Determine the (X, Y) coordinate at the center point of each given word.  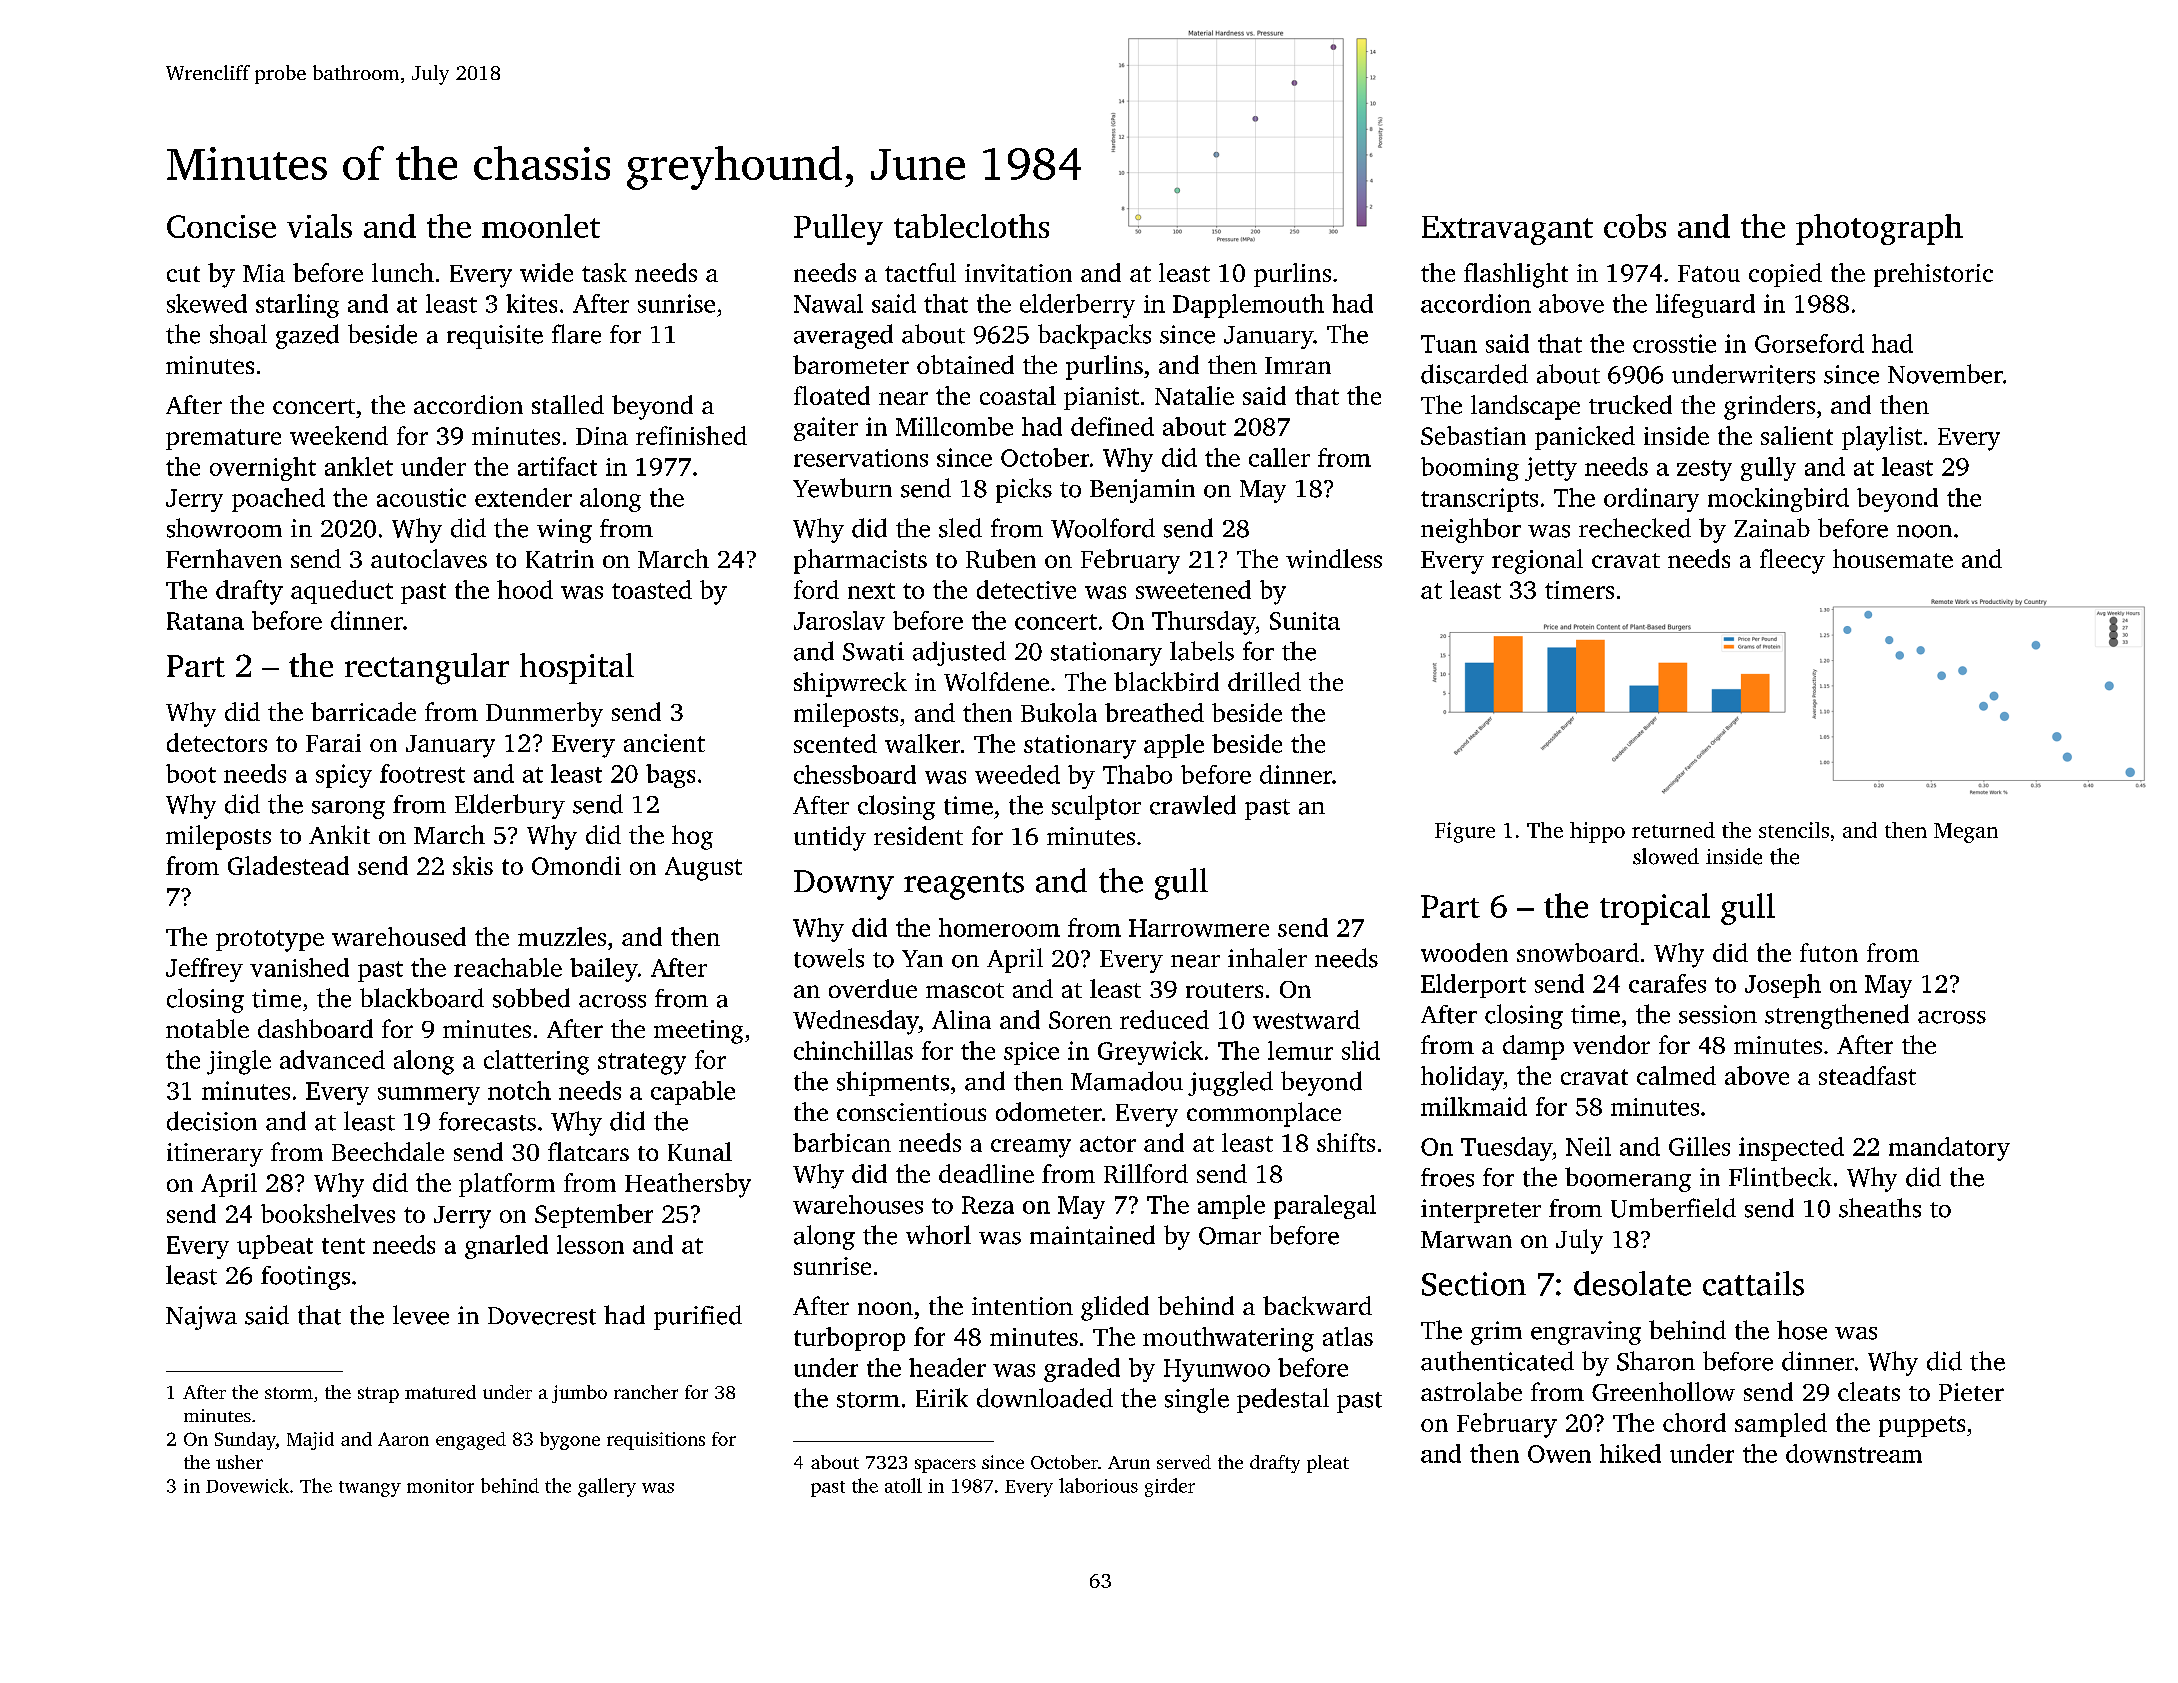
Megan (1966, 833)
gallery (607, 1487)
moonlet (541, 226)
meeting (698, 1032)
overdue (873, 988)
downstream (1854, 1453)
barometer (851, 364)
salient (1797, 435)
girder (1170, 1487)
